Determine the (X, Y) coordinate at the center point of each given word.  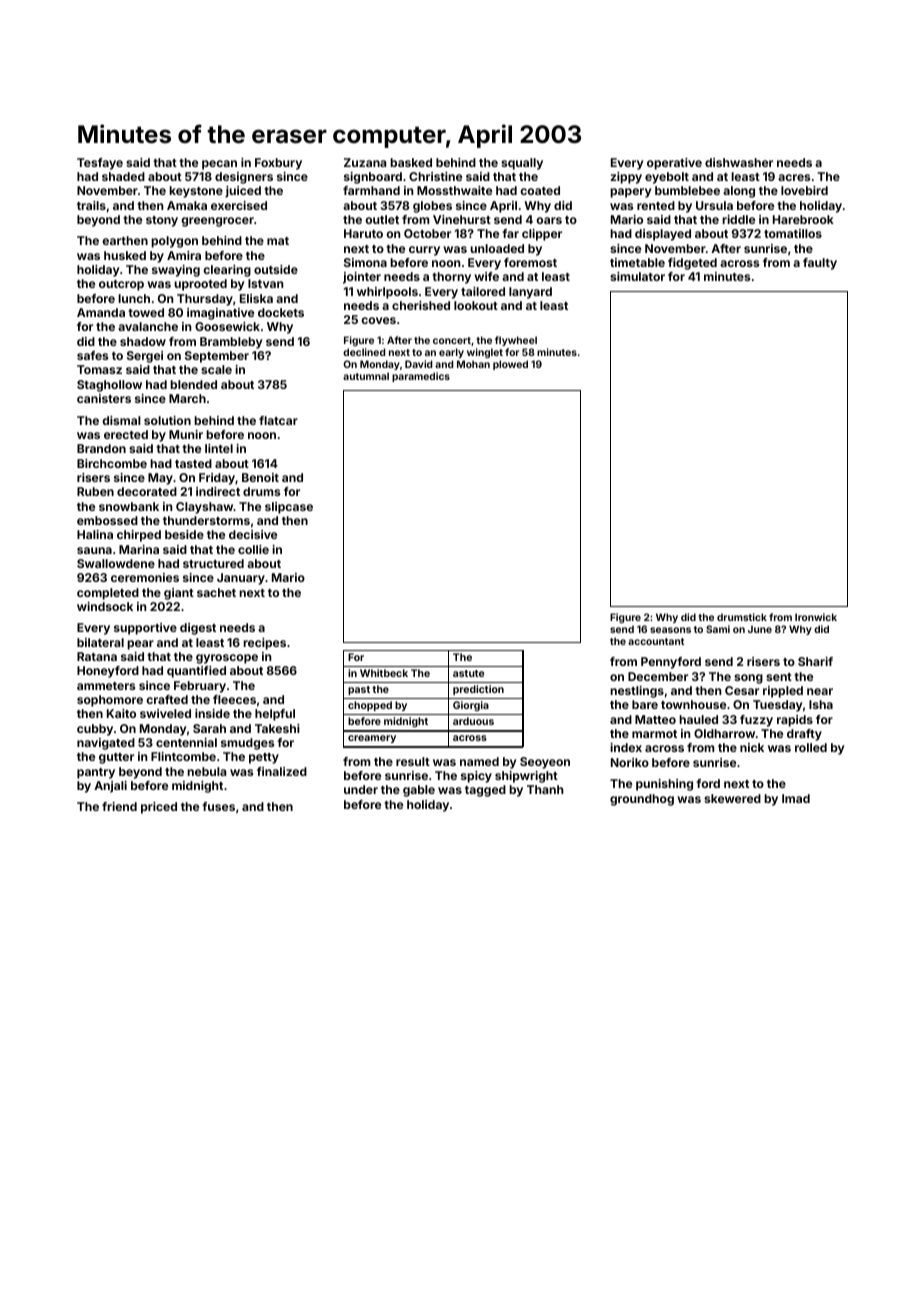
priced (159, 808)
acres (794, 177)
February (200, 687)
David (418, 364)
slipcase (289, 508)
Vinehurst (462, 219)
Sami (718, 629)
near (820, 691)
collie (253, 549)
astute (468, 673)
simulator (637, 276)
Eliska (256, 298)
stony (162, 221)
